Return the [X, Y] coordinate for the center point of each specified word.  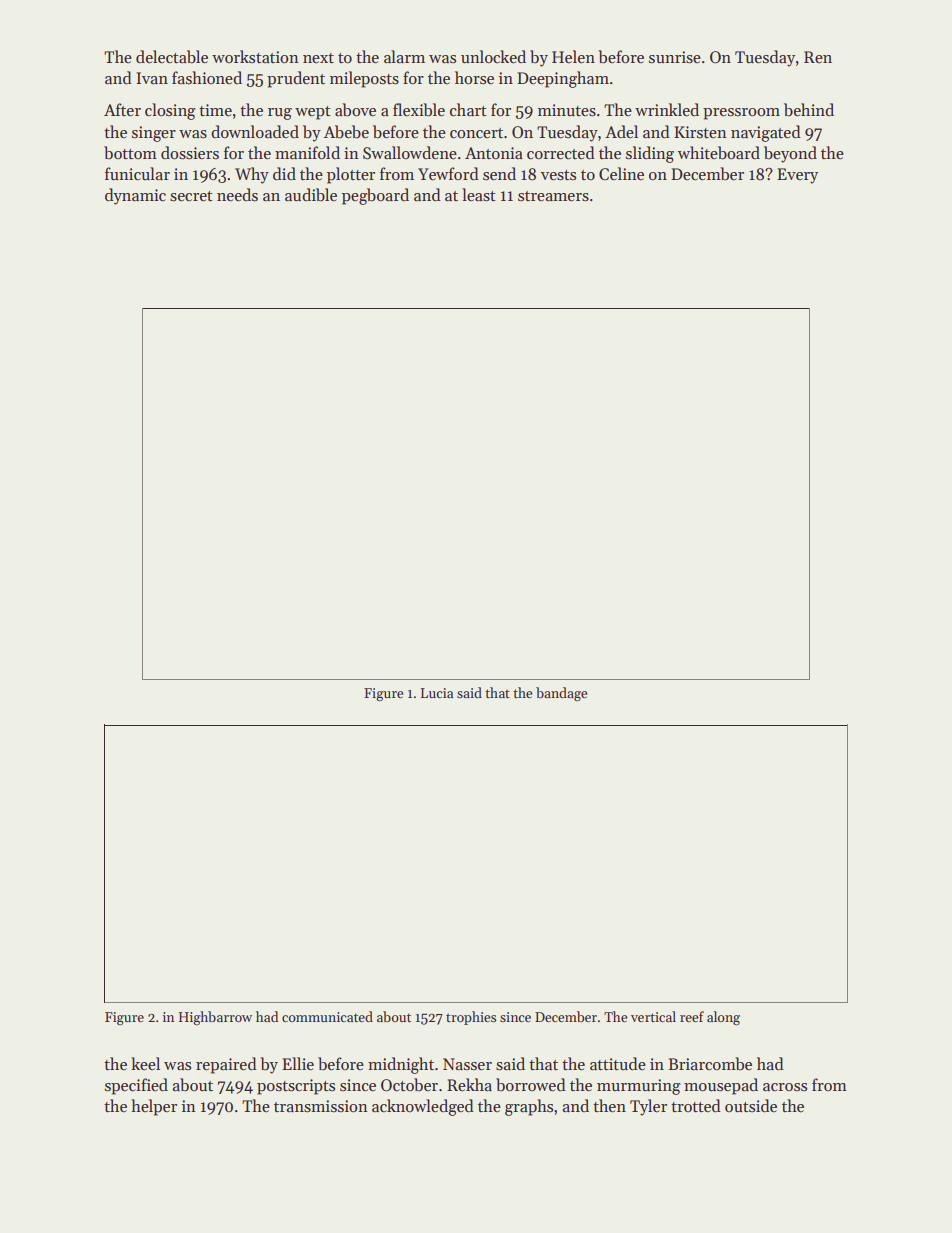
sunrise [675, 57]
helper [154, 1107]
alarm [404, 56]
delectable [172, 57]
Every [797, 176]
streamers [553, 196]
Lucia [437, 693]
